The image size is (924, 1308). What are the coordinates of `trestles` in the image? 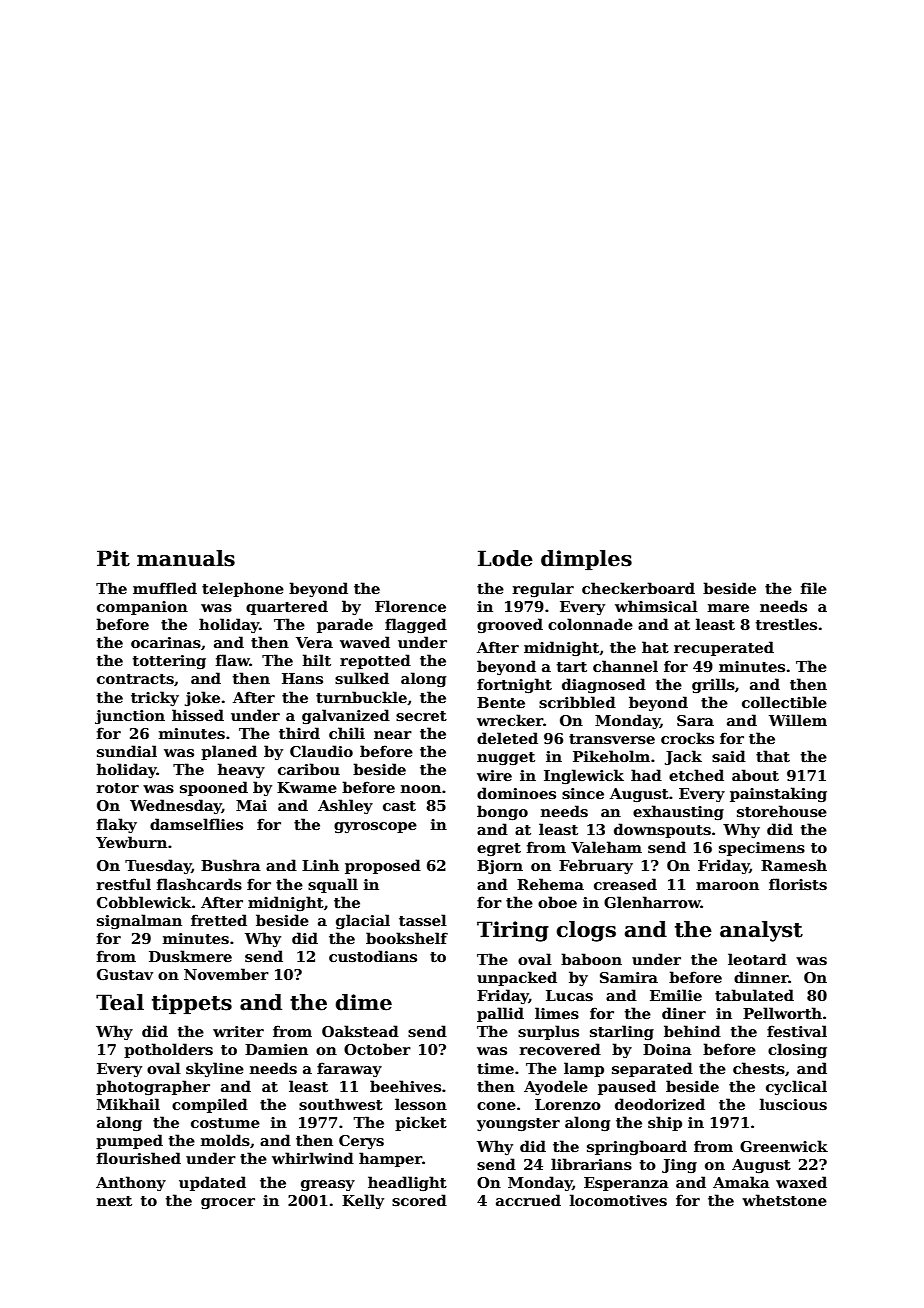 It's located at (786, 624).
